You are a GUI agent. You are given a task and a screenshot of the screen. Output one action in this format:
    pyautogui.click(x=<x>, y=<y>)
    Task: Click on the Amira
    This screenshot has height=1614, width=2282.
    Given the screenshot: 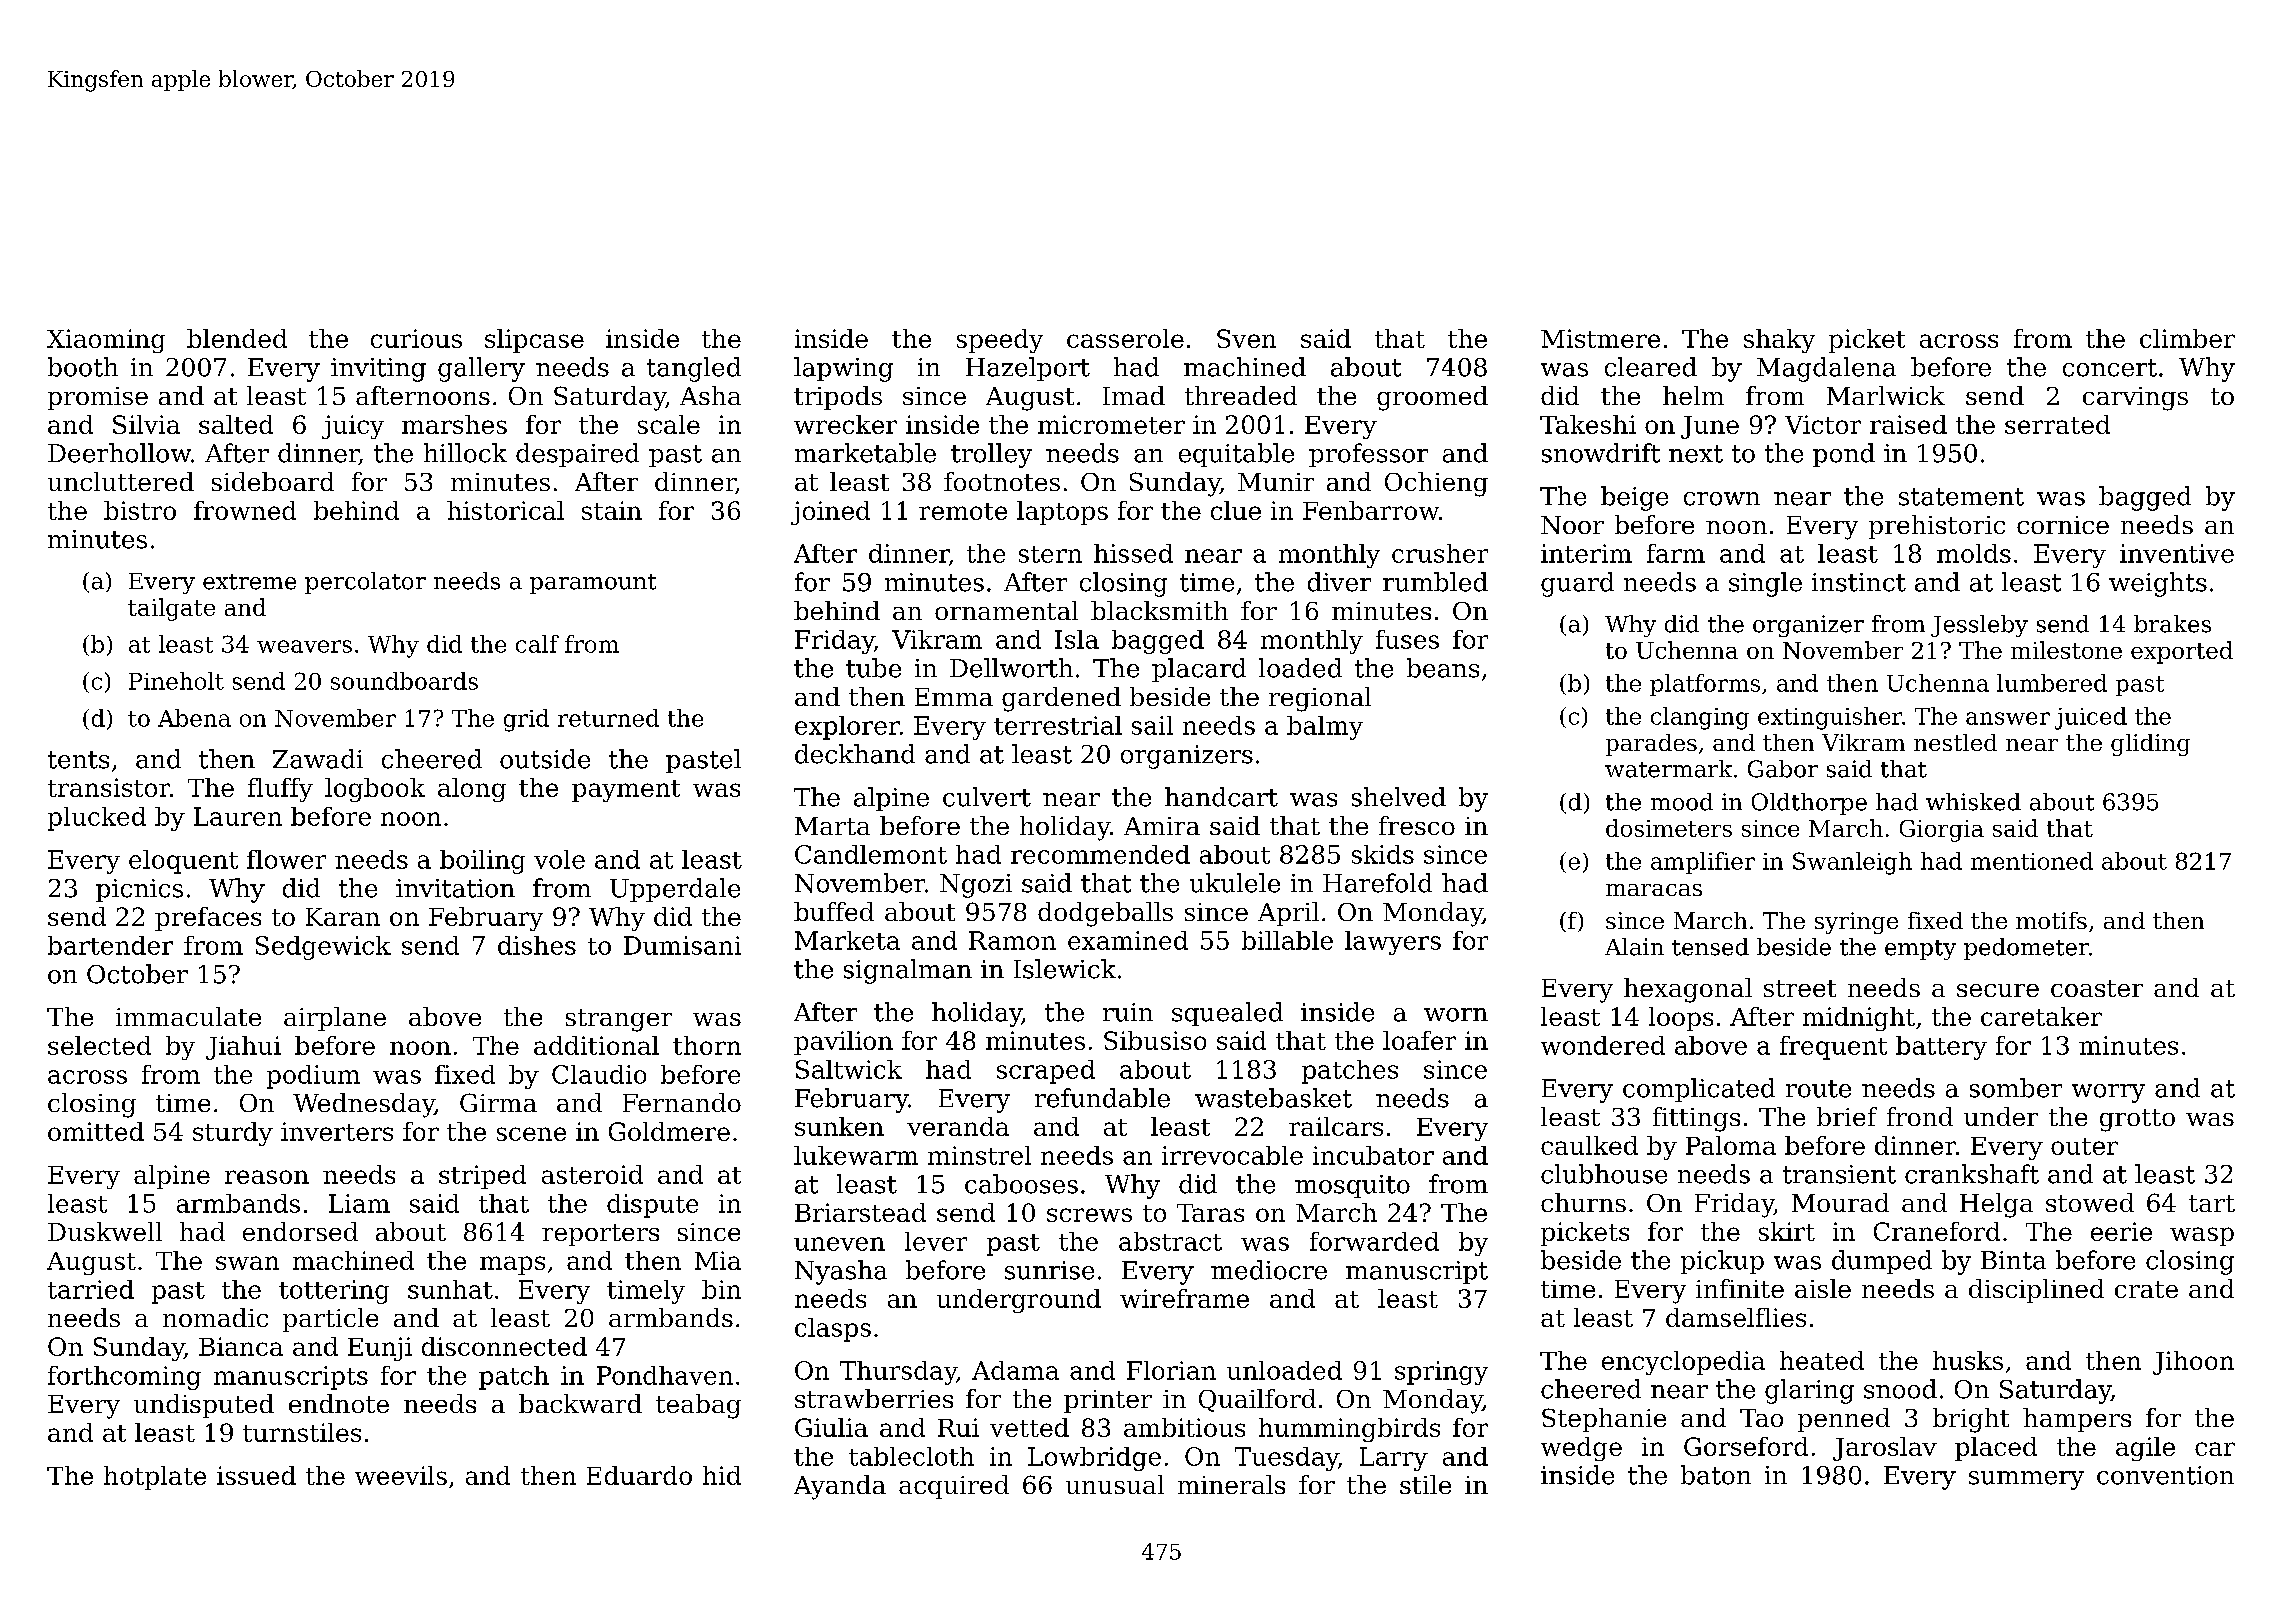 What is the action you would take?
    pyautogui.click(x=1162, y=826)
